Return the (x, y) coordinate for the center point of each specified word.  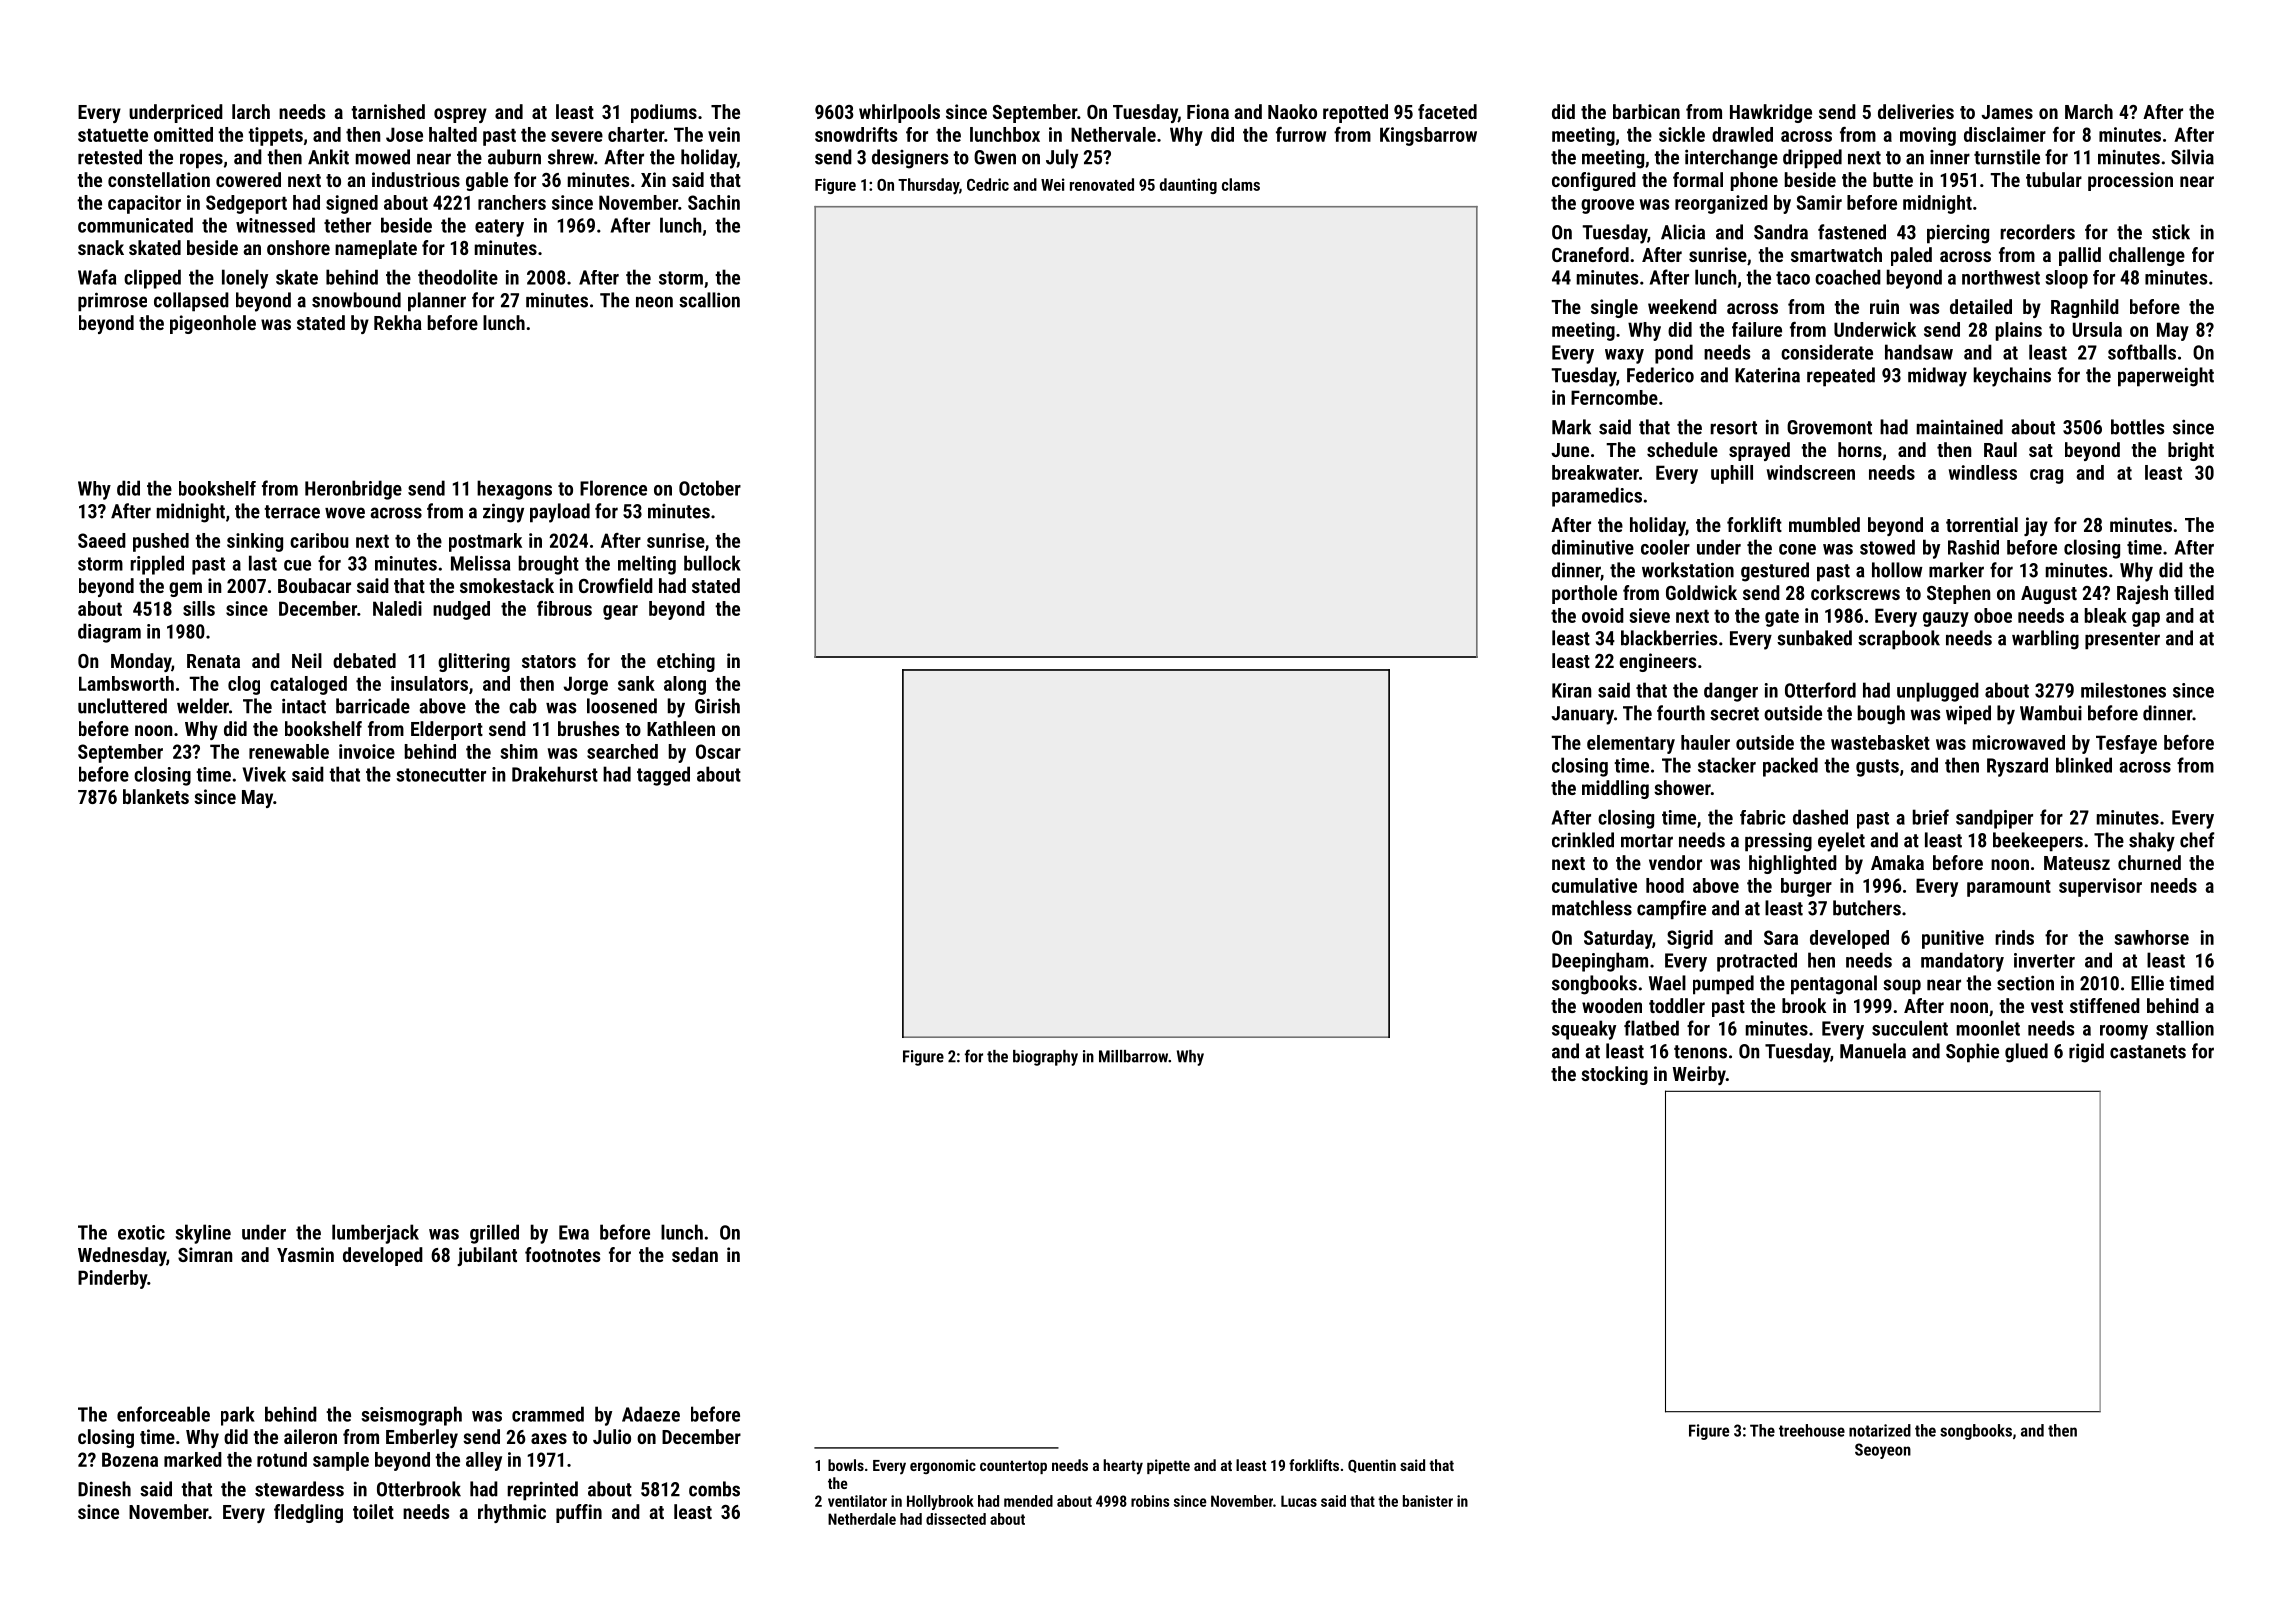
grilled (494, 1234)
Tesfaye (2126, 744)
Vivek (264, 774)
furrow (1301, 134)
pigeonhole (213, 324)
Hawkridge (1771, 113)
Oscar (718, 751)
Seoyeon (1883, 1451)
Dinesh (104, 1489)
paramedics (1597, 497)
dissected (956, 1519)
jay (2036, 526)
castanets (2148, 1052)
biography (1045, 1058)
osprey (460, 115)
